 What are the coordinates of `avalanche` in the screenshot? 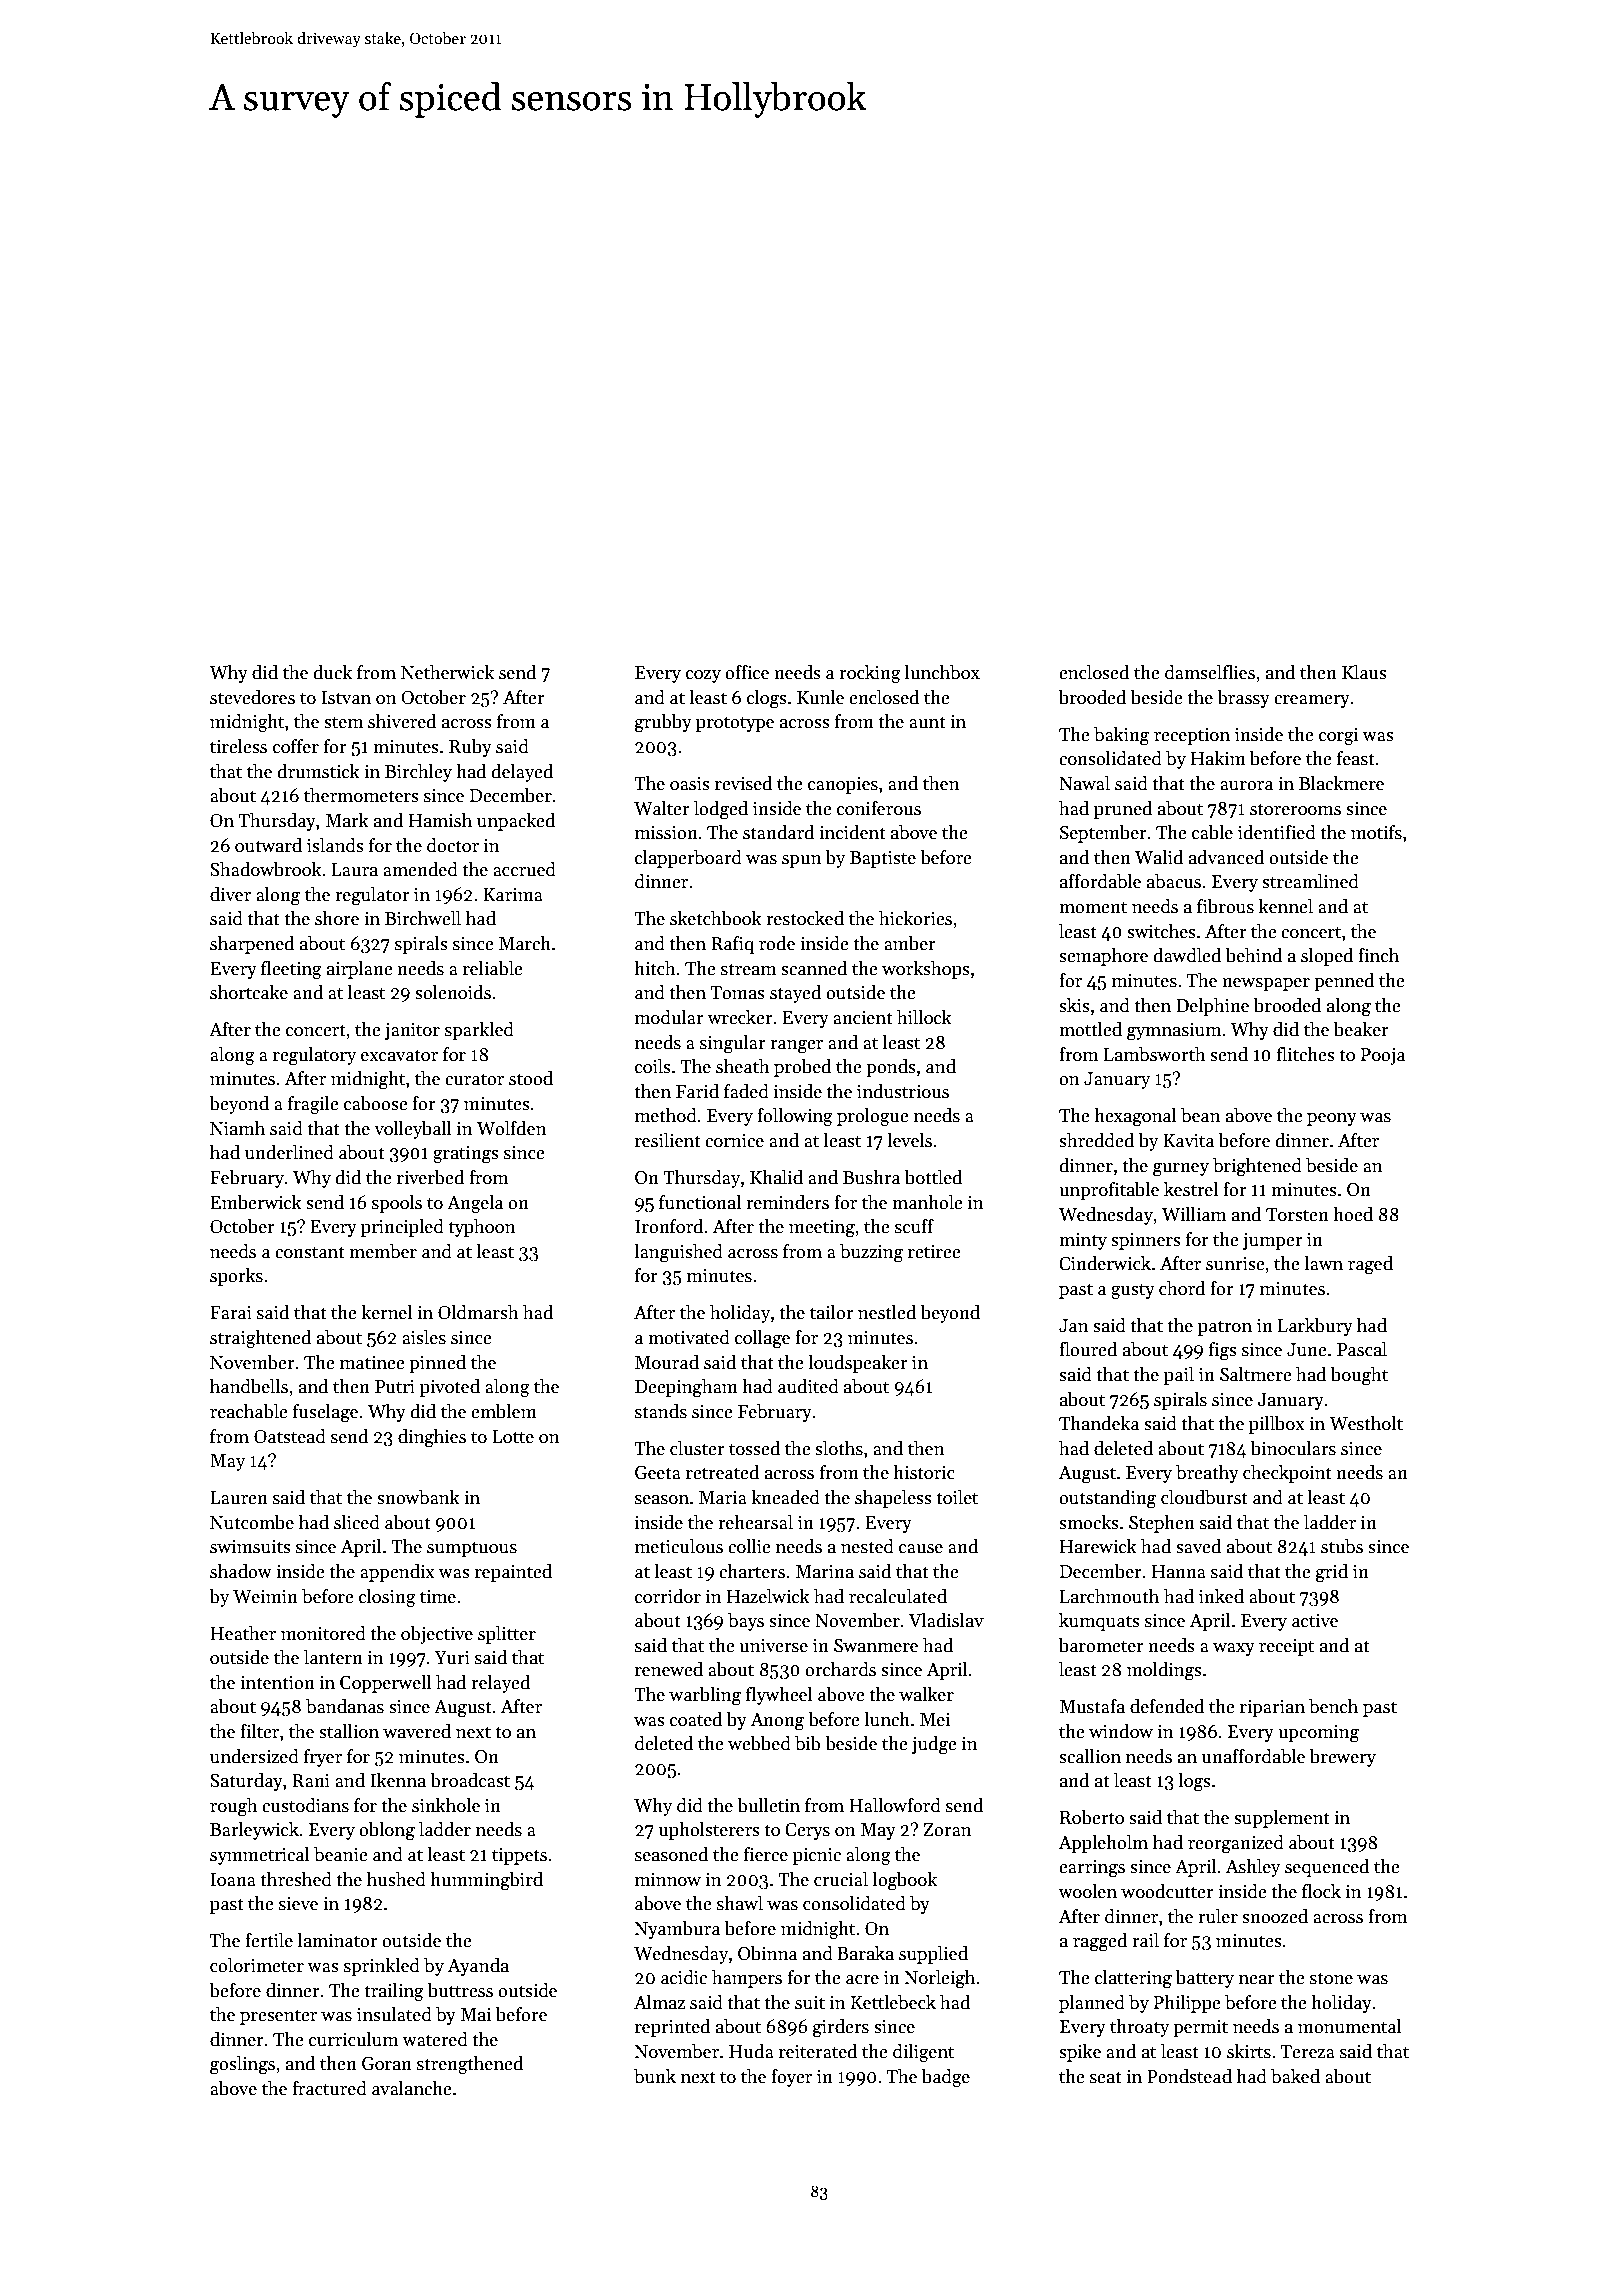 It's located at (412, 2088).
